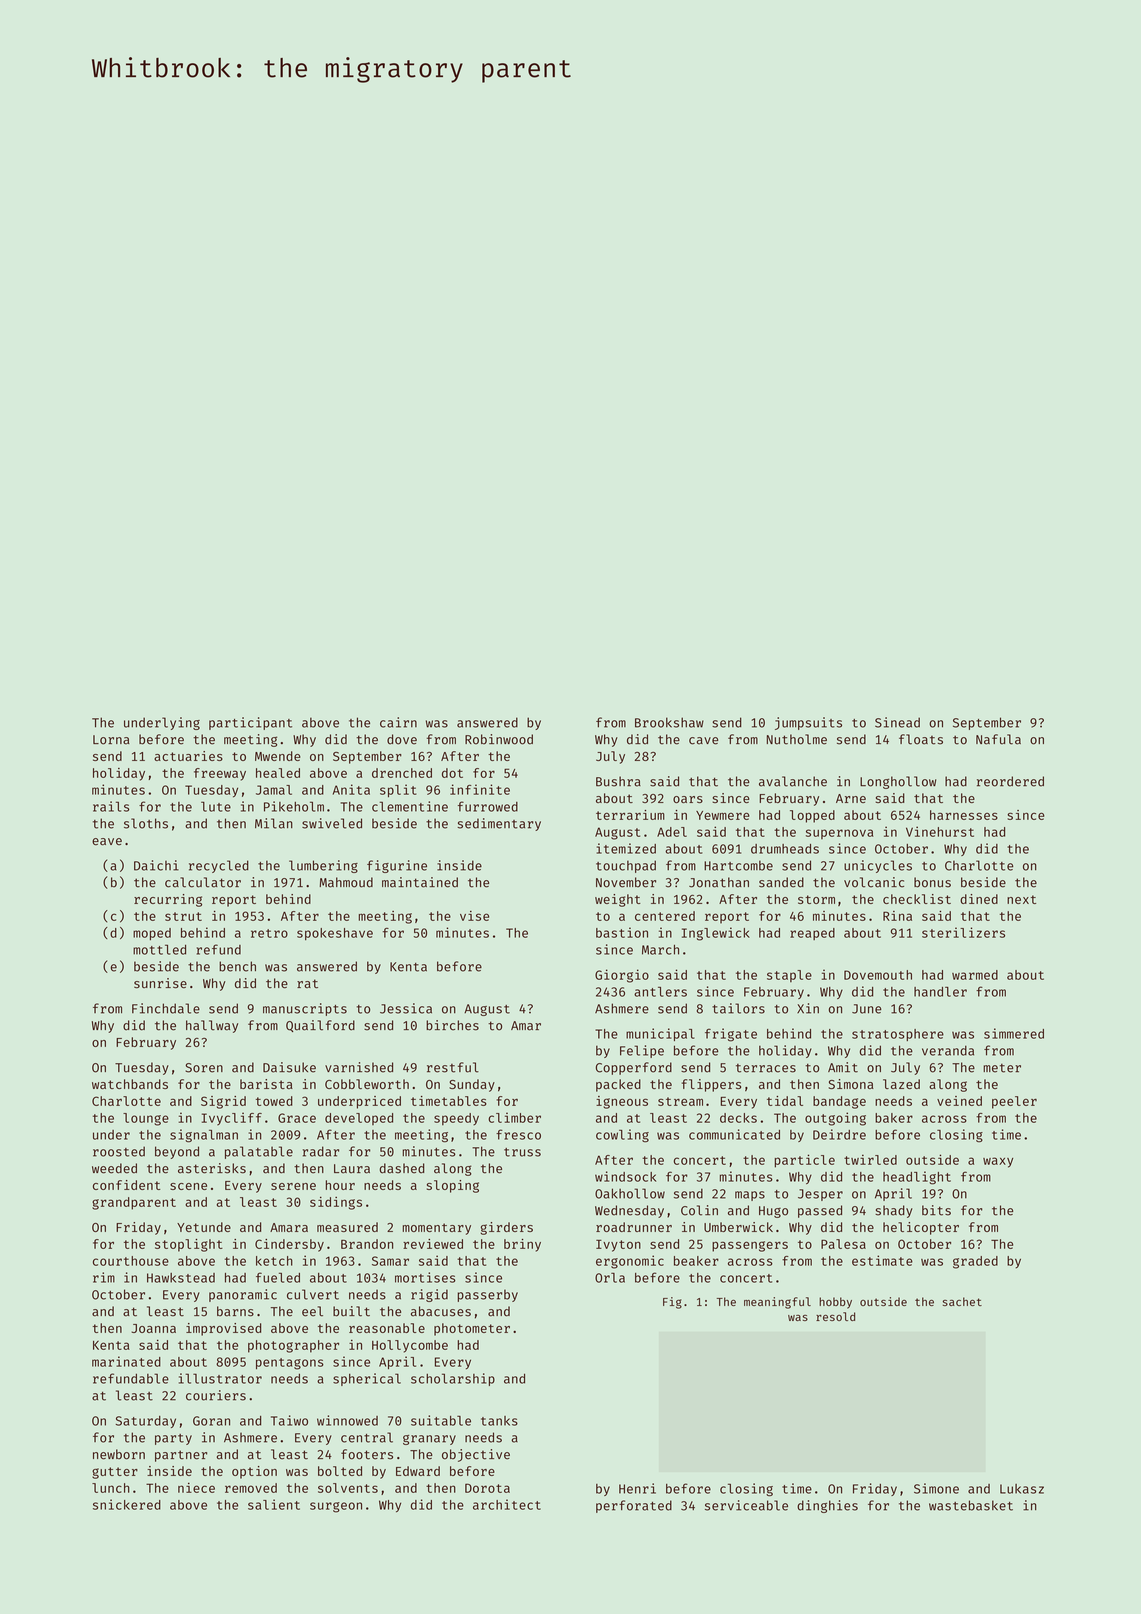  What do you see at coordinates (219, 866) in the screenshot?
I see `recycled` at bounding box center [219, 866].
